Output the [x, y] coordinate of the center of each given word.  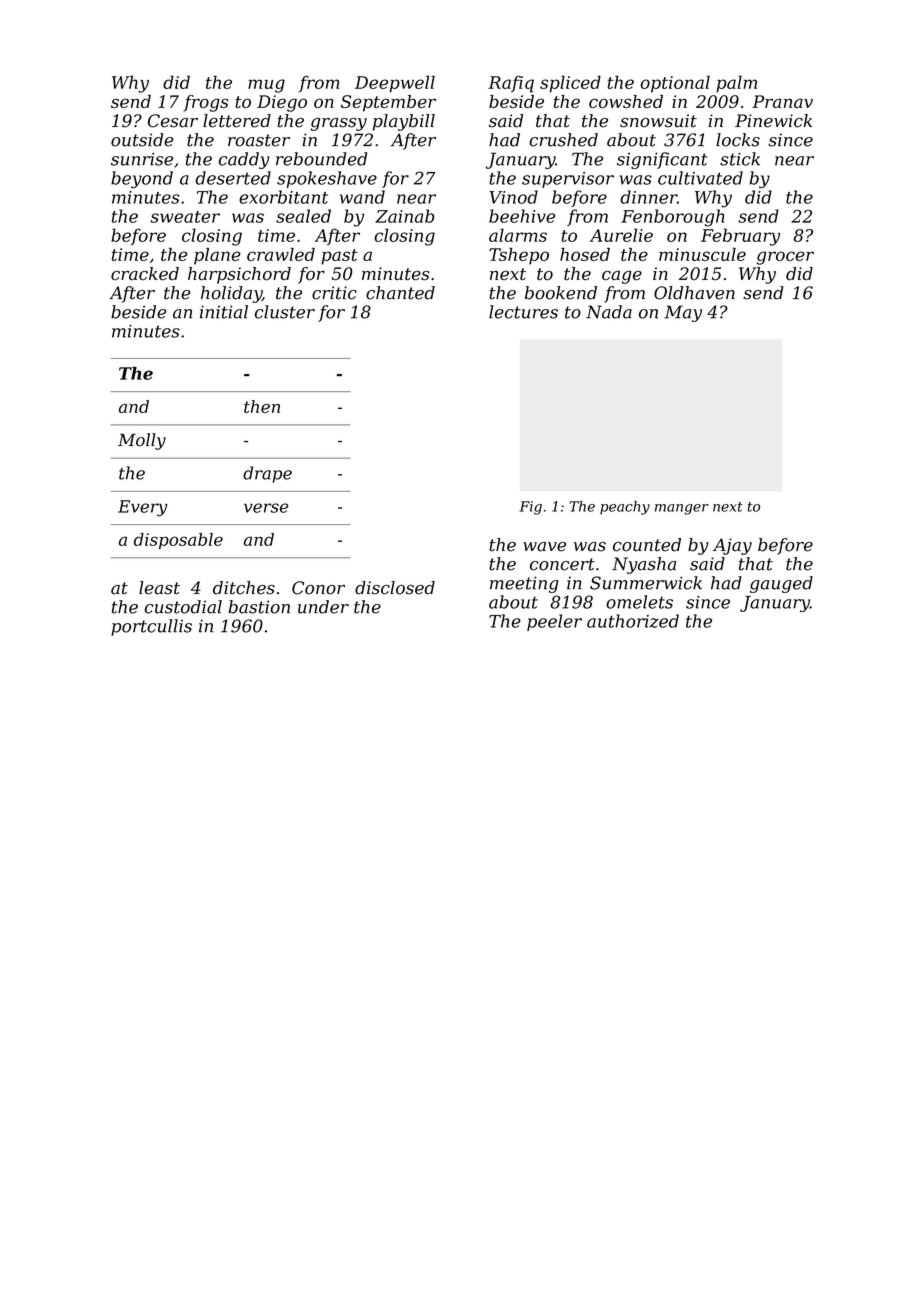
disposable [178, 541]
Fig [530, 508]
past [339, 257]
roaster [259, 140]
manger [682, 509]
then [262, 406]
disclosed [395, 588]
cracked [145, 274]
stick [740, 159]
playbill [404, 122]
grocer [785, 258]
